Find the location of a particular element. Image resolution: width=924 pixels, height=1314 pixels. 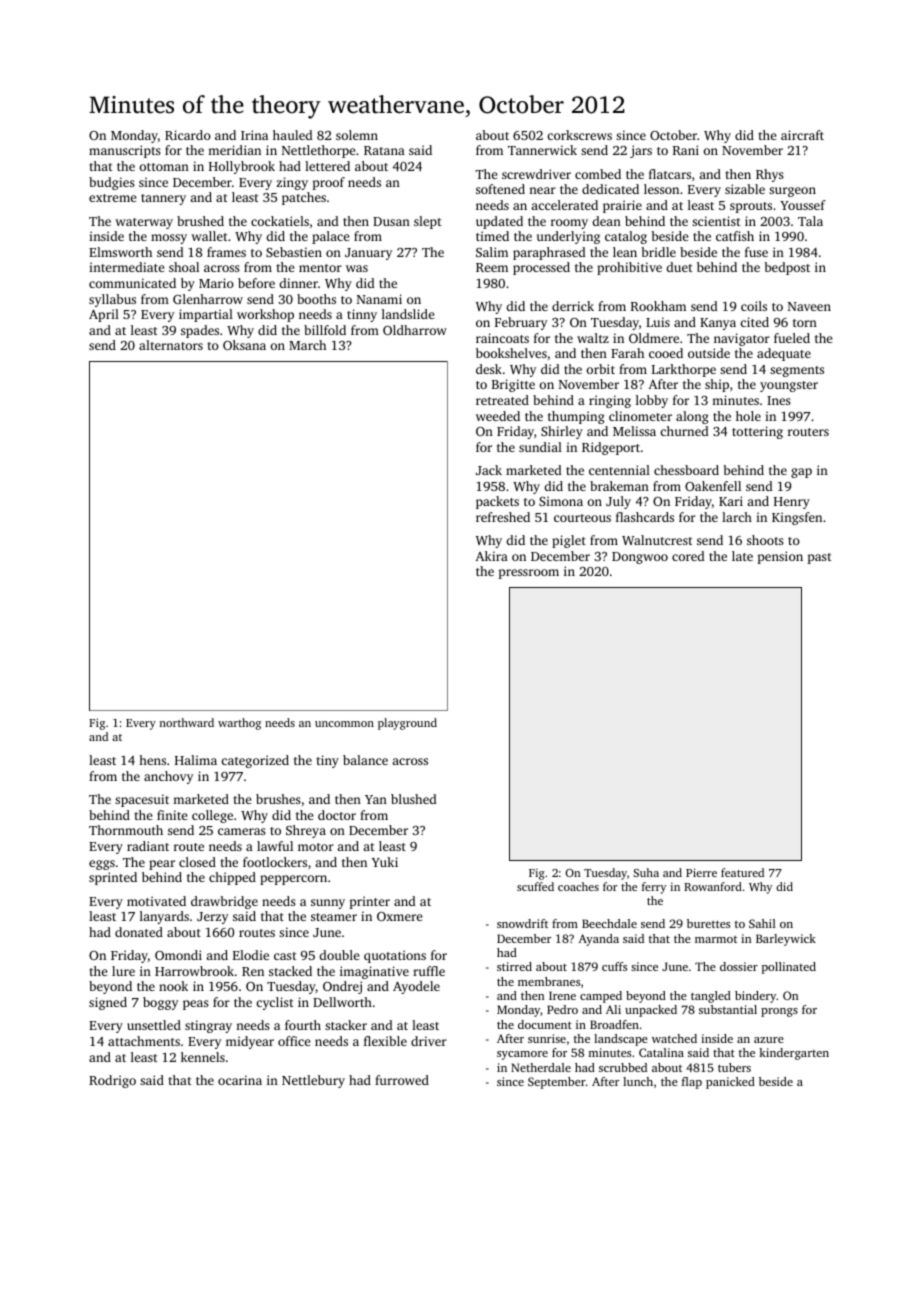

hens is located at coordinates (152, 760).
